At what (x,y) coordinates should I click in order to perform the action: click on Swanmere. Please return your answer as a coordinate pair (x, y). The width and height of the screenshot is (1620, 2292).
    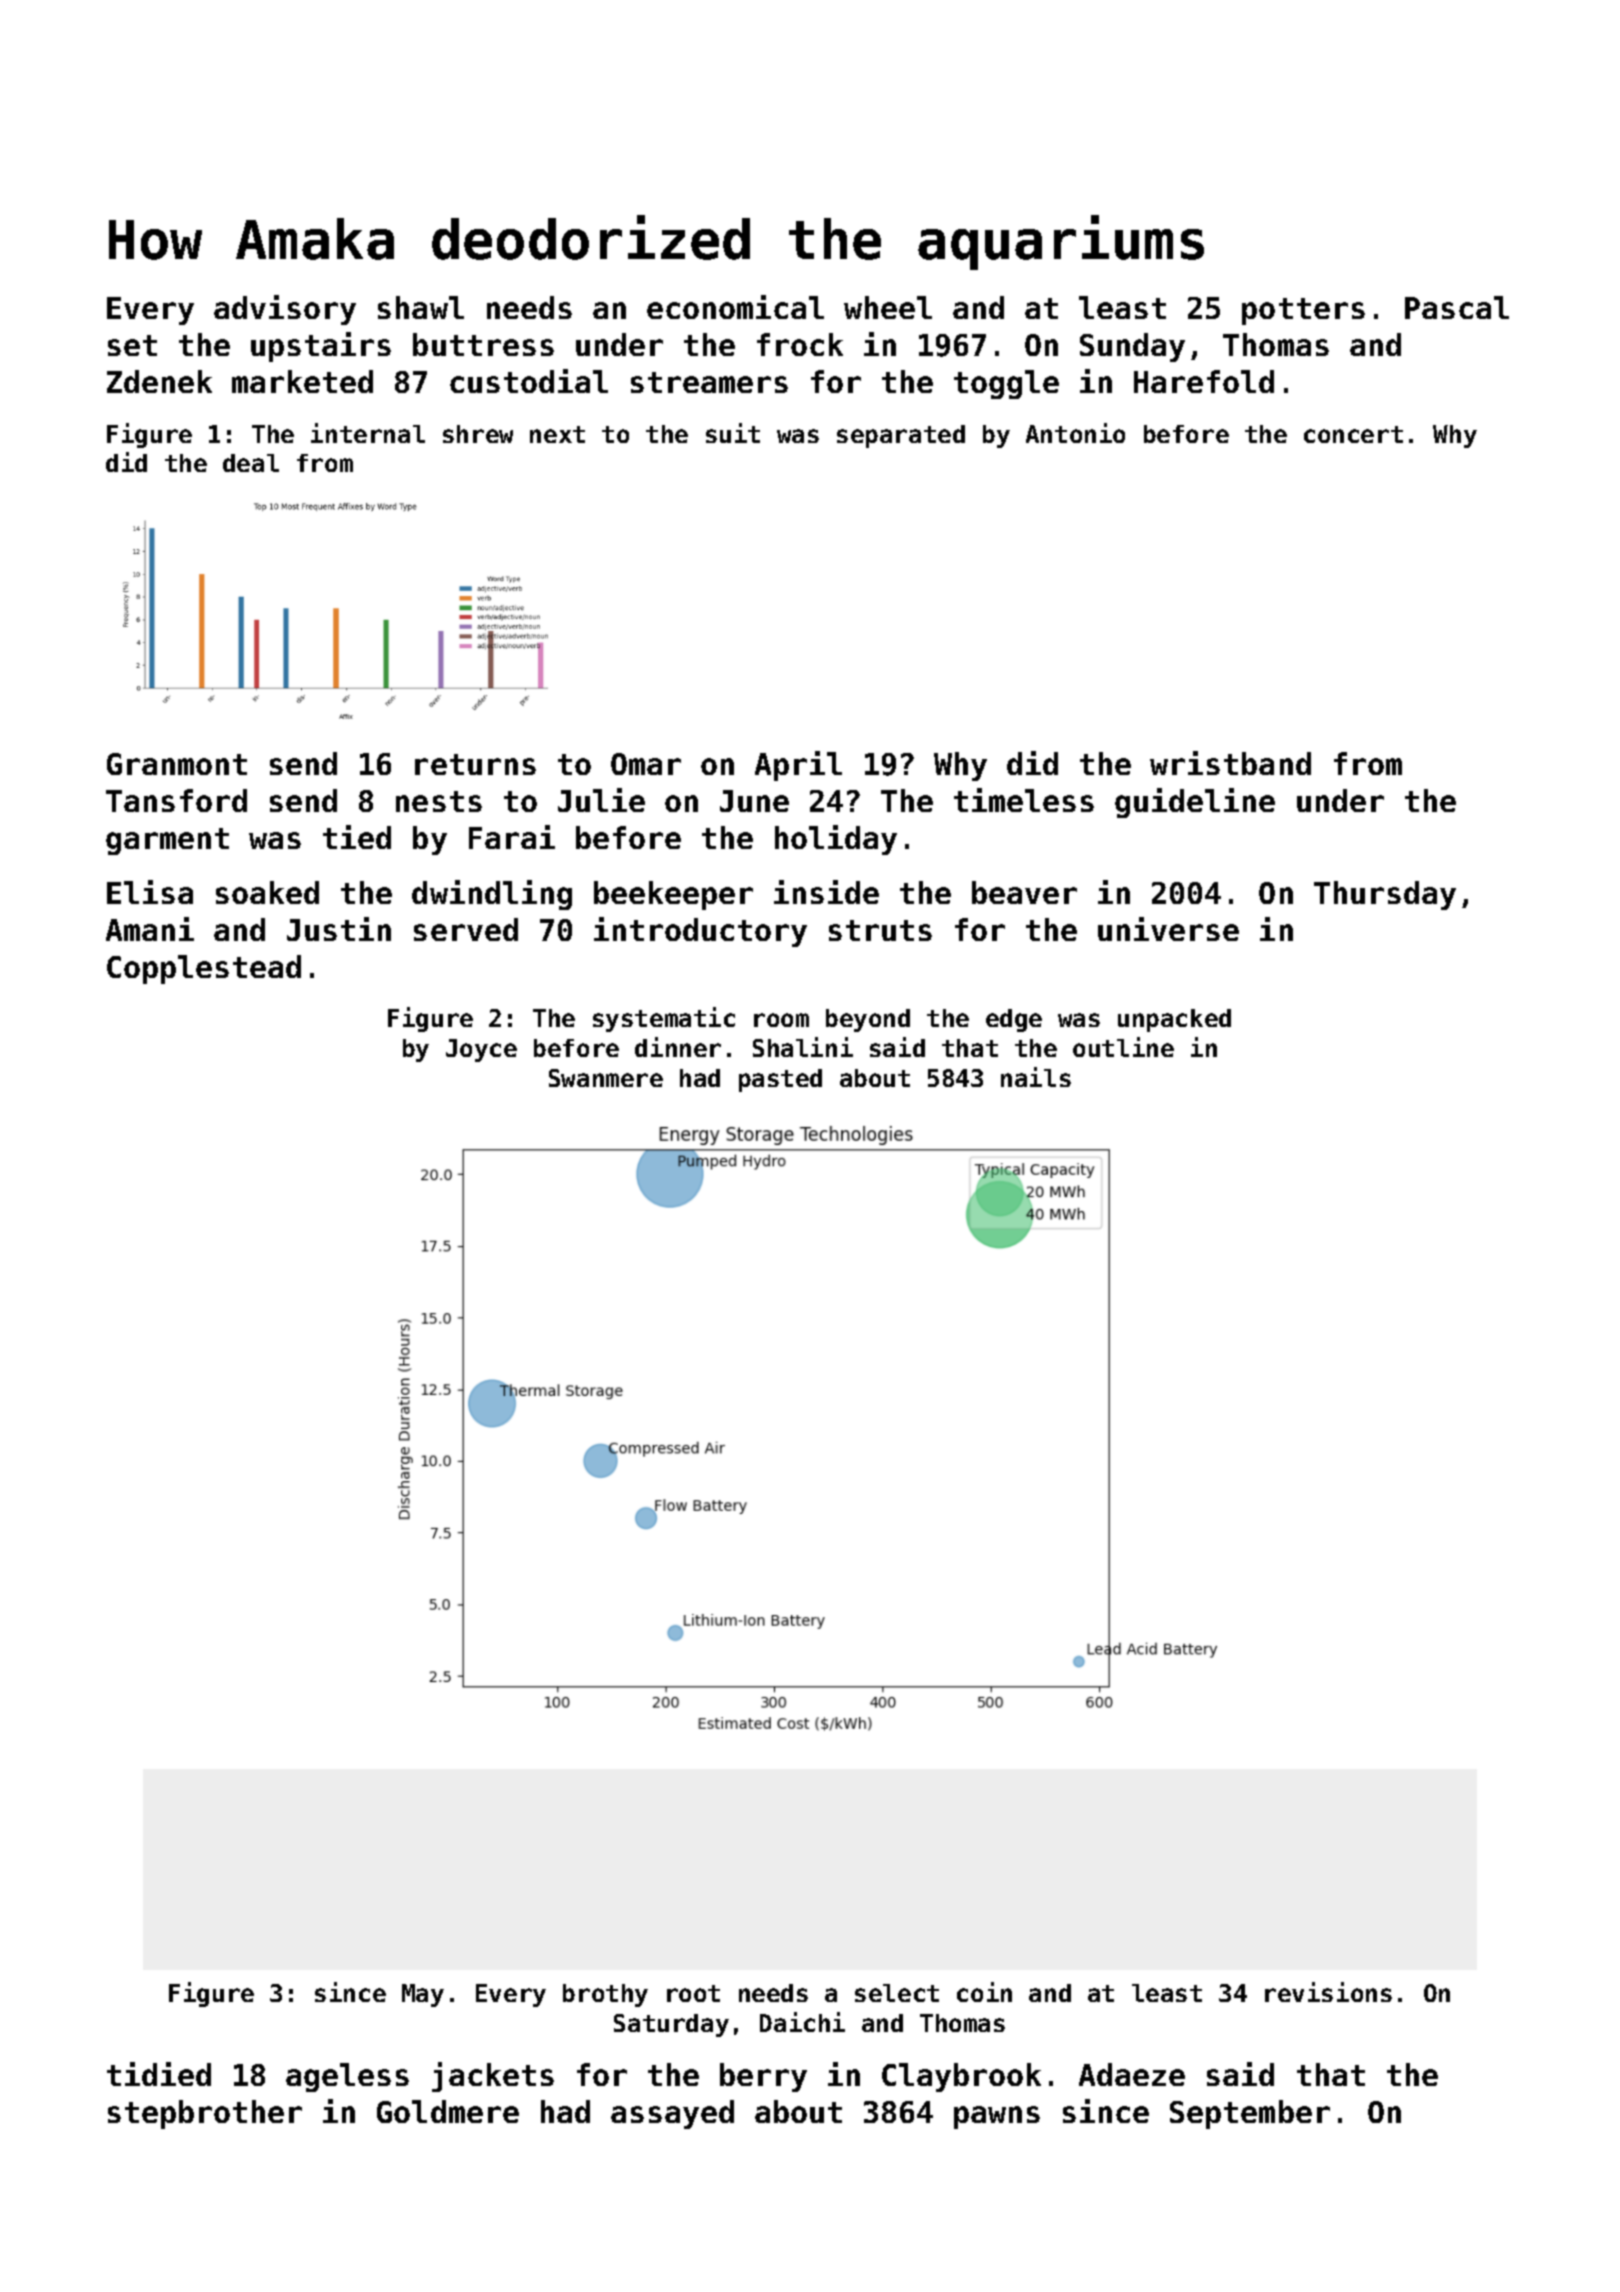
    Looking at the image, I should click on (606, 1078).
